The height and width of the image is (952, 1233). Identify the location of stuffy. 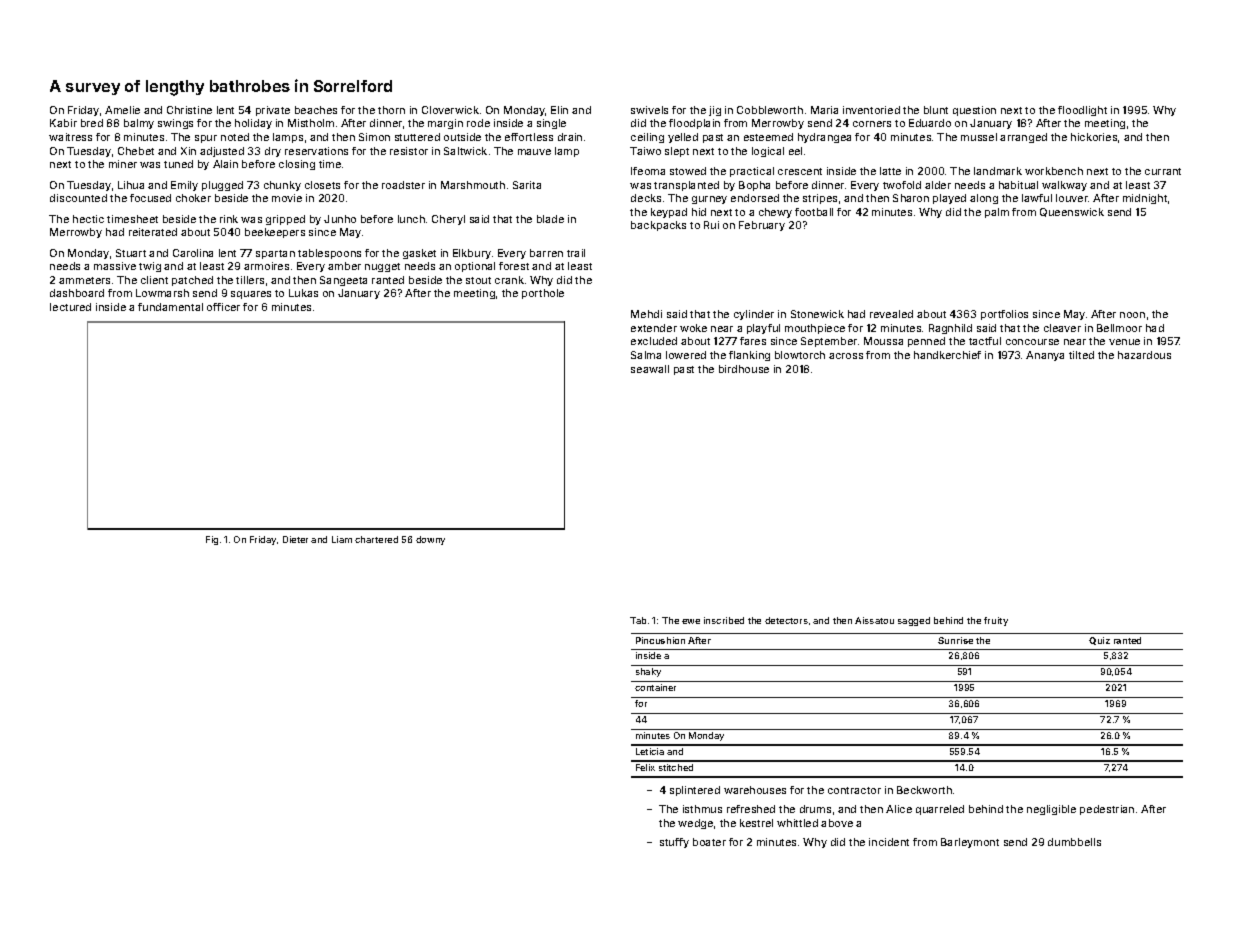
(674, 843).
